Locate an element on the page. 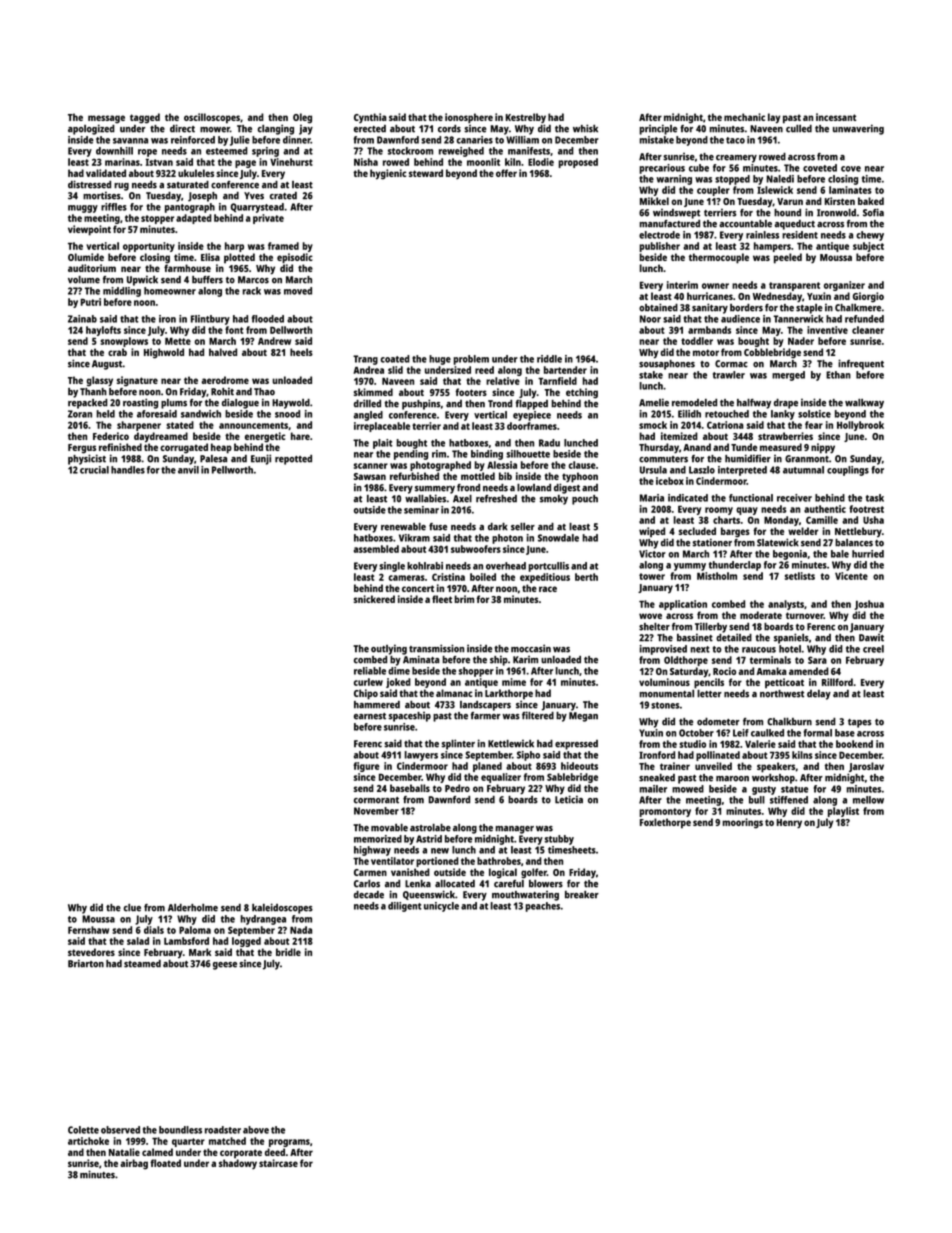 The width and height of the image is (952, 1233). Henry is located at coordinates (789, 824).
